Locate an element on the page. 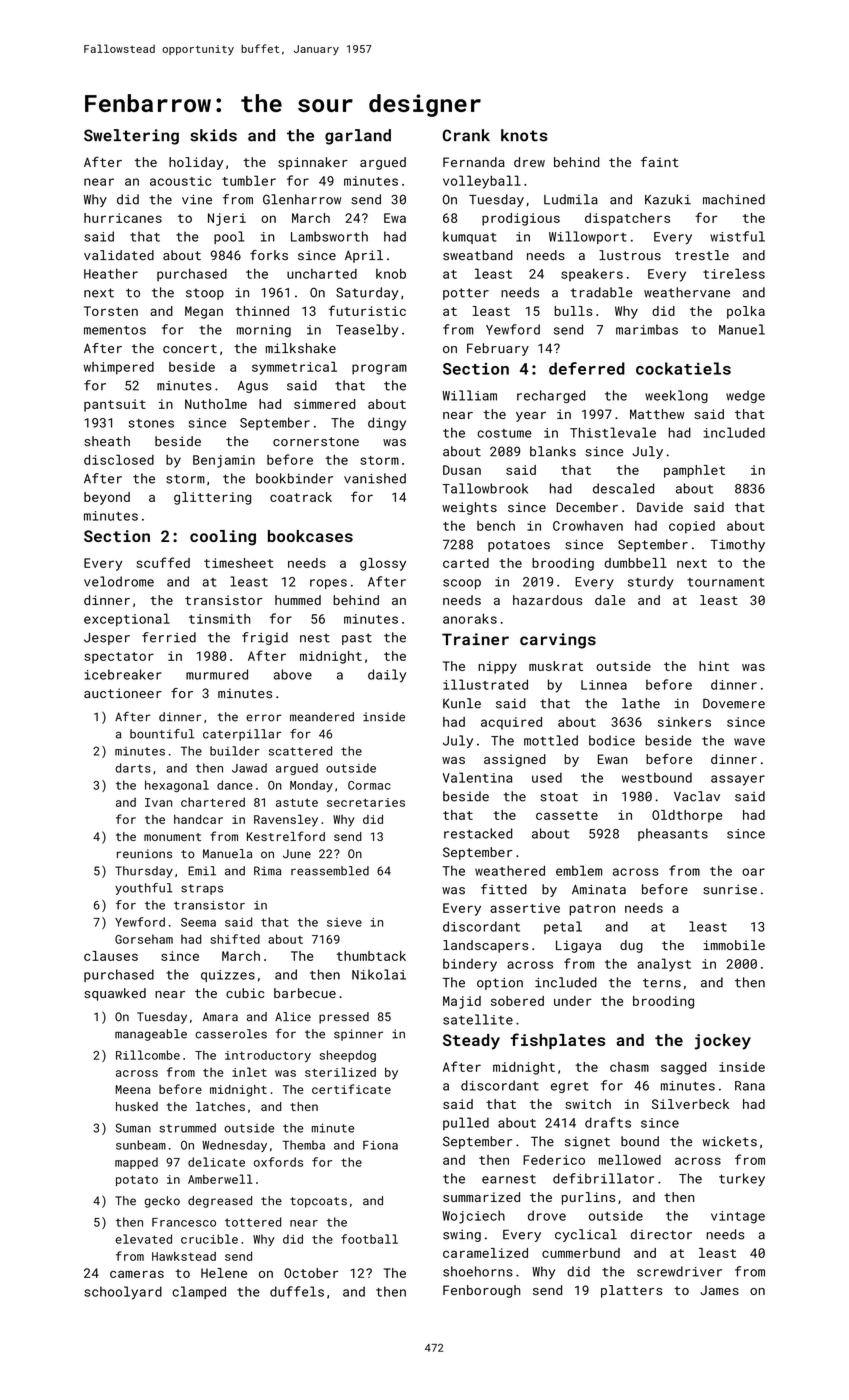 This image has height=1400, width=849. James is located at coordinates (719, 1290).
